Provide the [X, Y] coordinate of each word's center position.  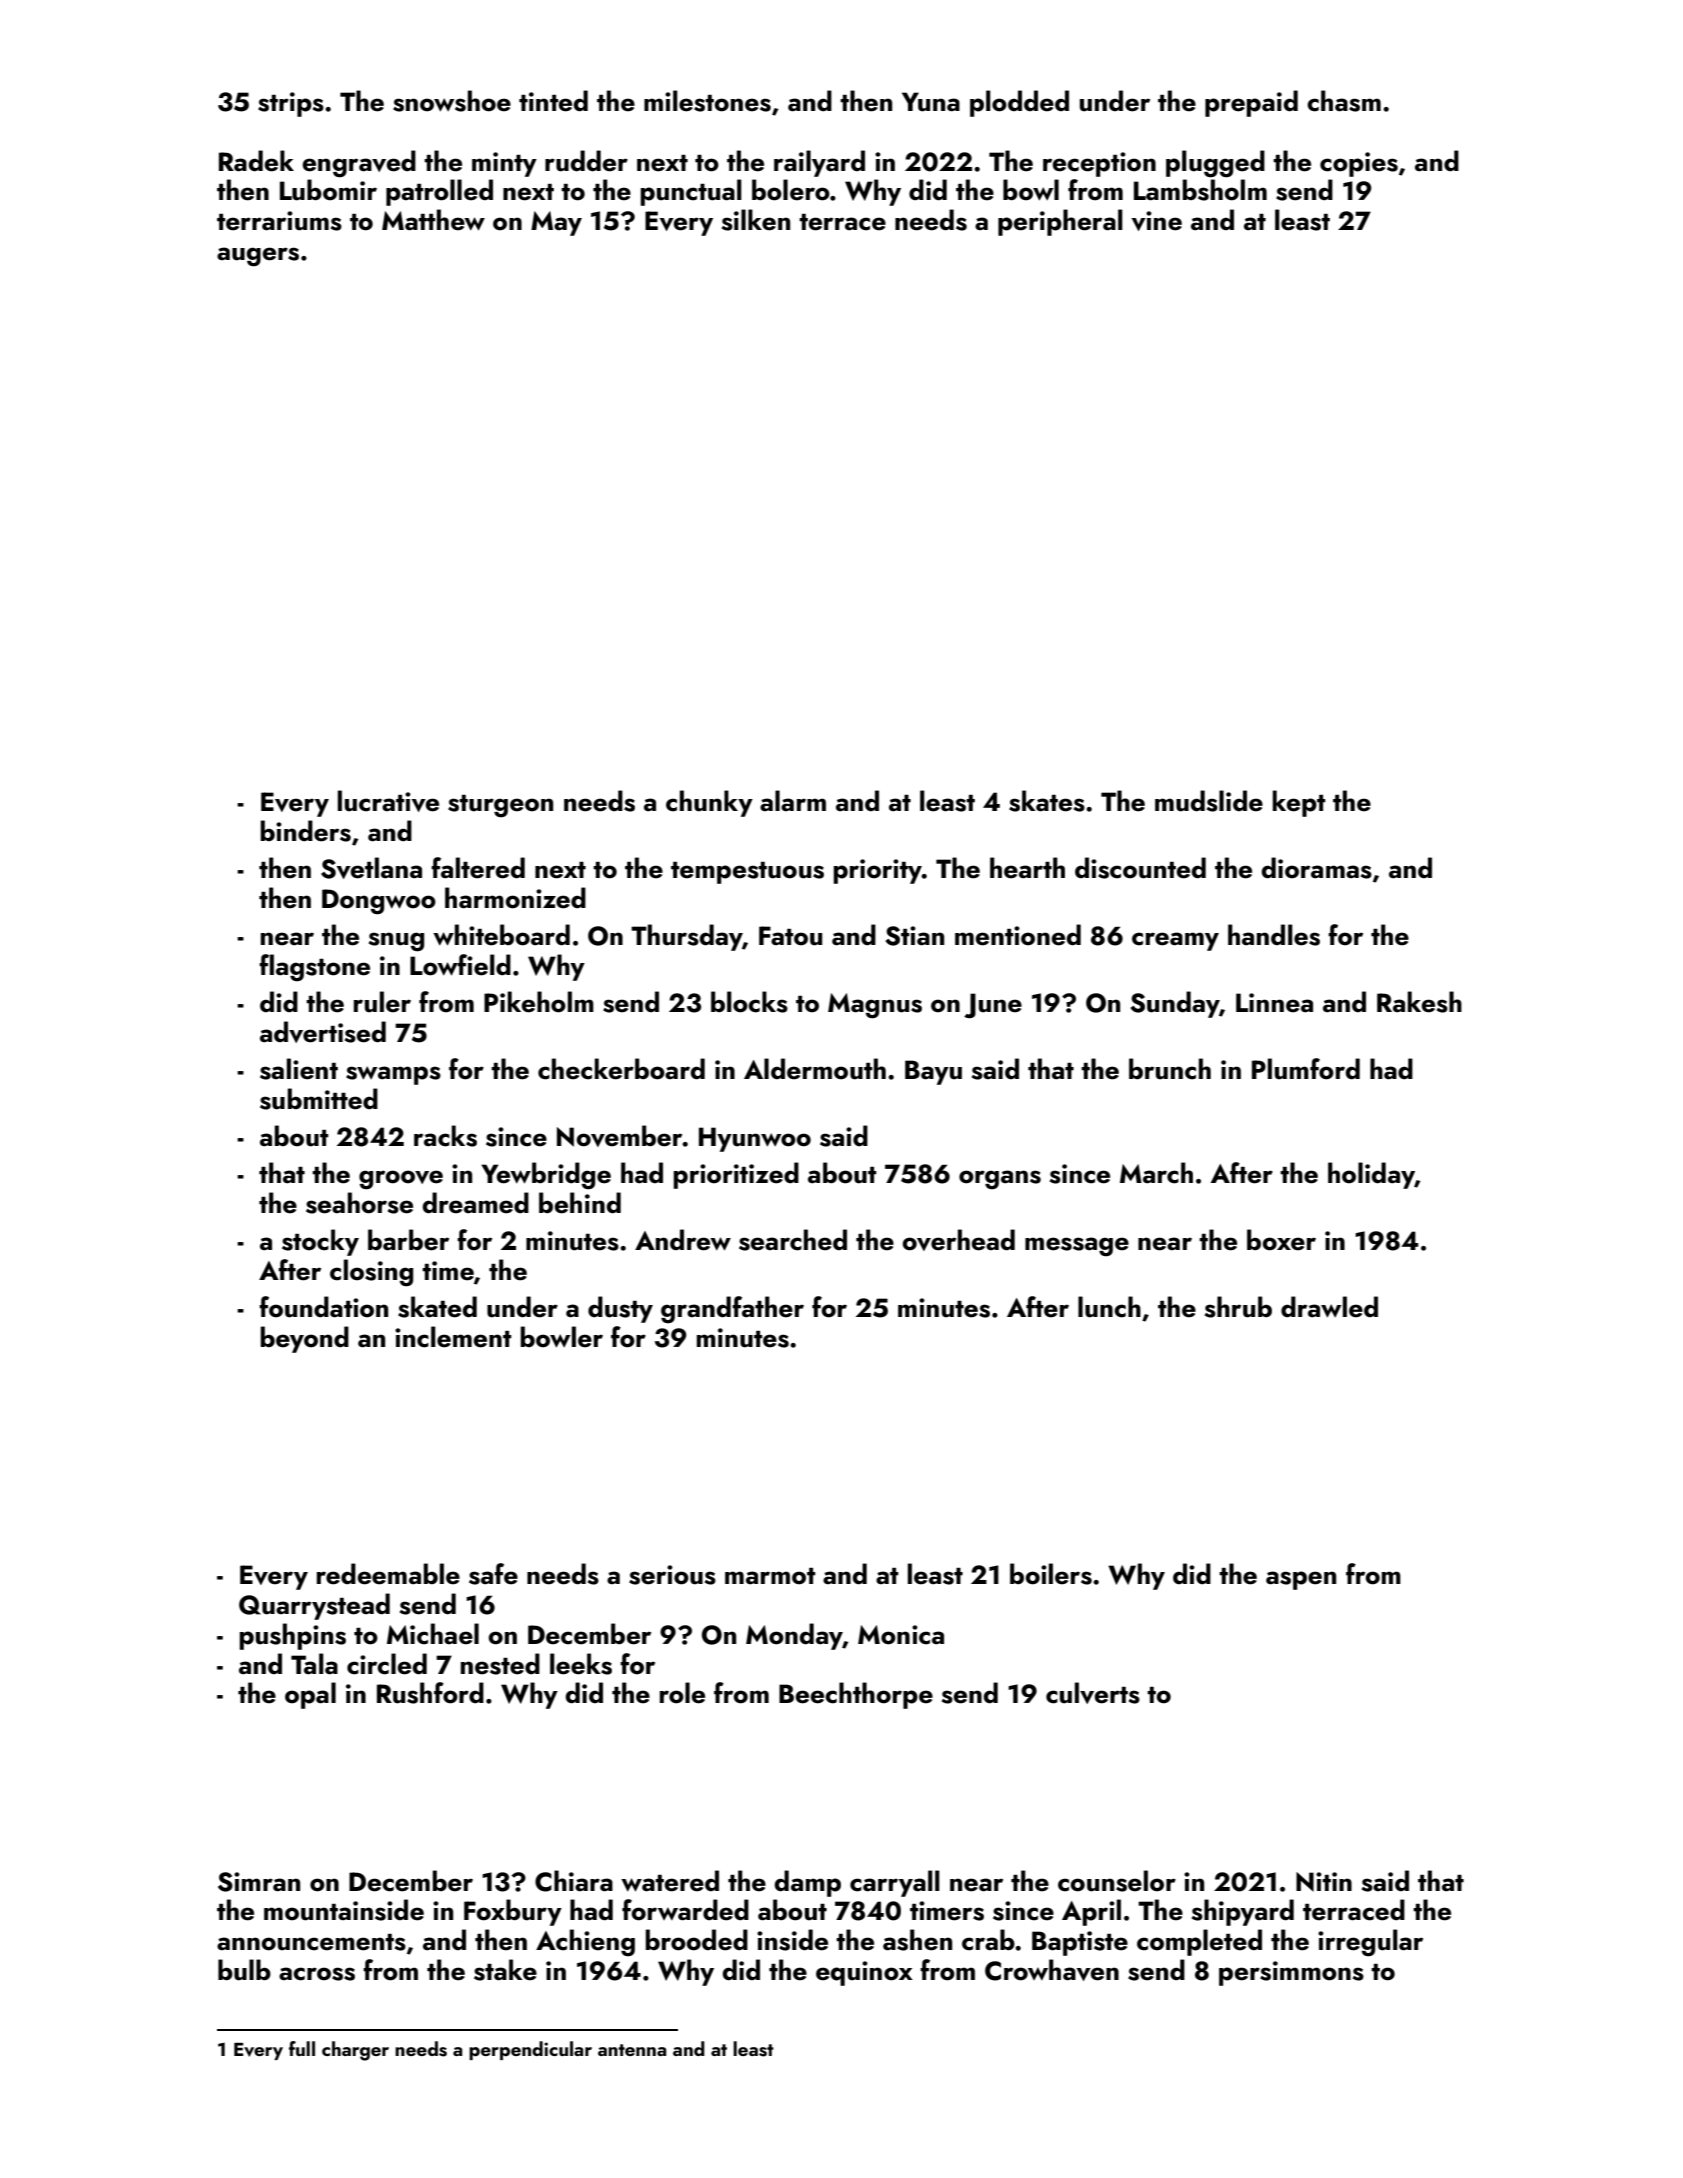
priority [877, 871]
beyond [304, 1339]
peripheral [1060, 222]
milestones [707, 101]
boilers [1051, 1574]
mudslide [1209, 801]
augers [258, 257]
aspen [1301, 1580]
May [556, 223]
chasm [1344, 101]
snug [396, 942]
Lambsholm [1200, 190]
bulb [244, 1970]
